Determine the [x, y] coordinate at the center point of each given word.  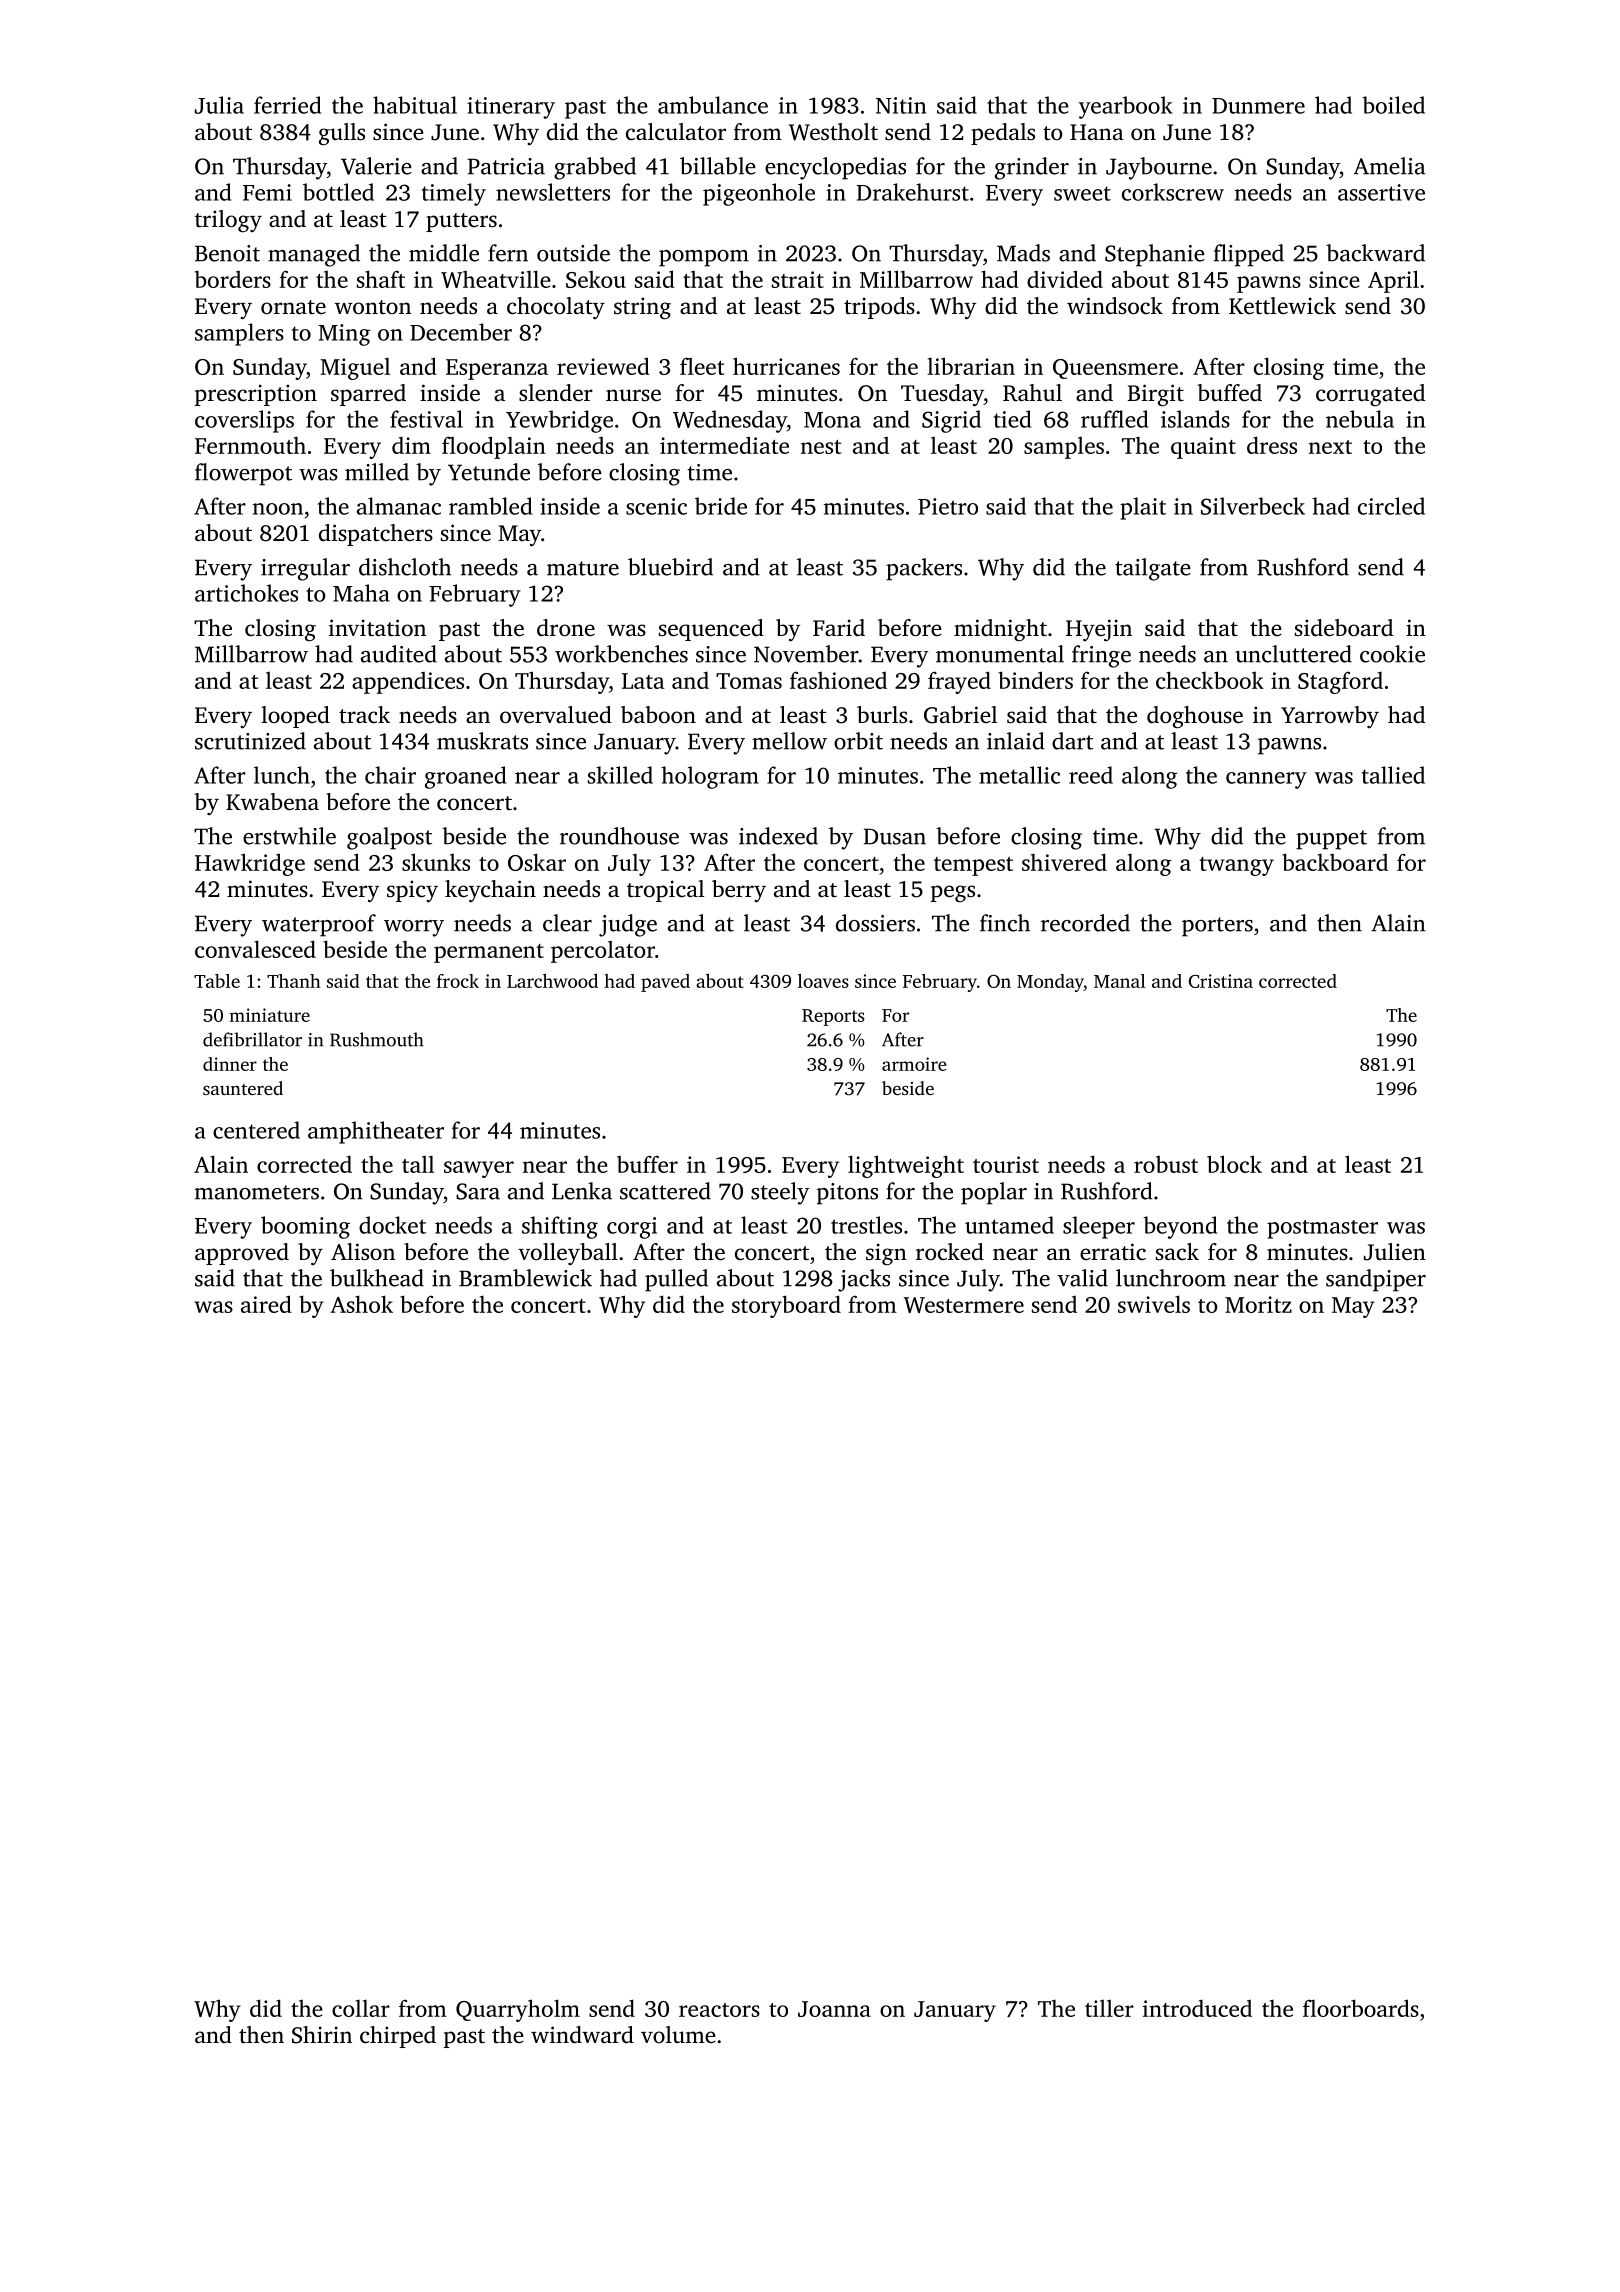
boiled [1393, 105]
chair [390, 775]
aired [266, 1304]
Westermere [964, 1305]
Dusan [895, 836]
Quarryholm [518, 2010]
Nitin [901, 105]
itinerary [511, 108]
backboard [1335, 862]
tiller [1109, 2008]
